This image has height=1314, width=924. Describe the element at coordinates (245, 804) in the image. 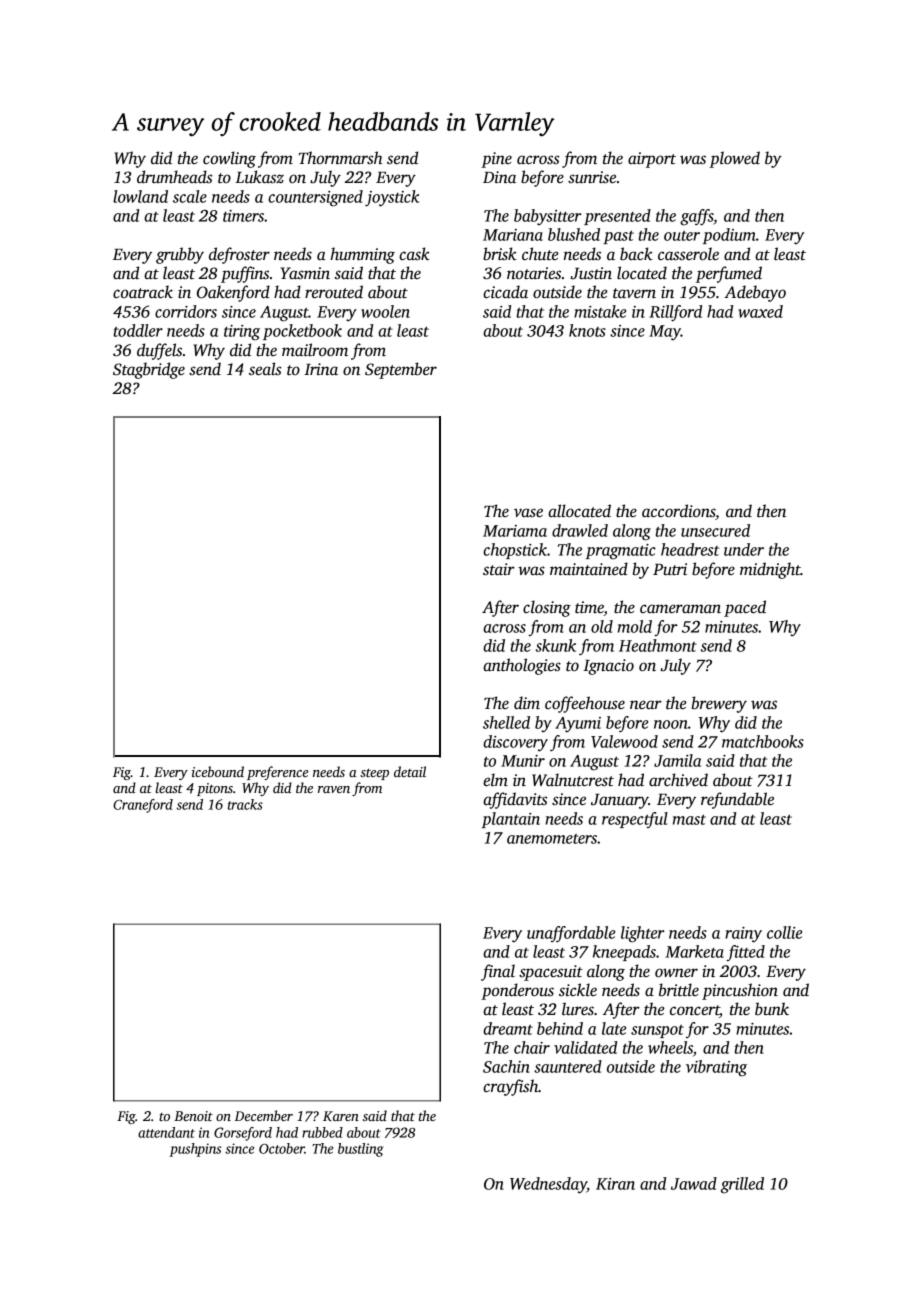

I see `tracks` at that location.
